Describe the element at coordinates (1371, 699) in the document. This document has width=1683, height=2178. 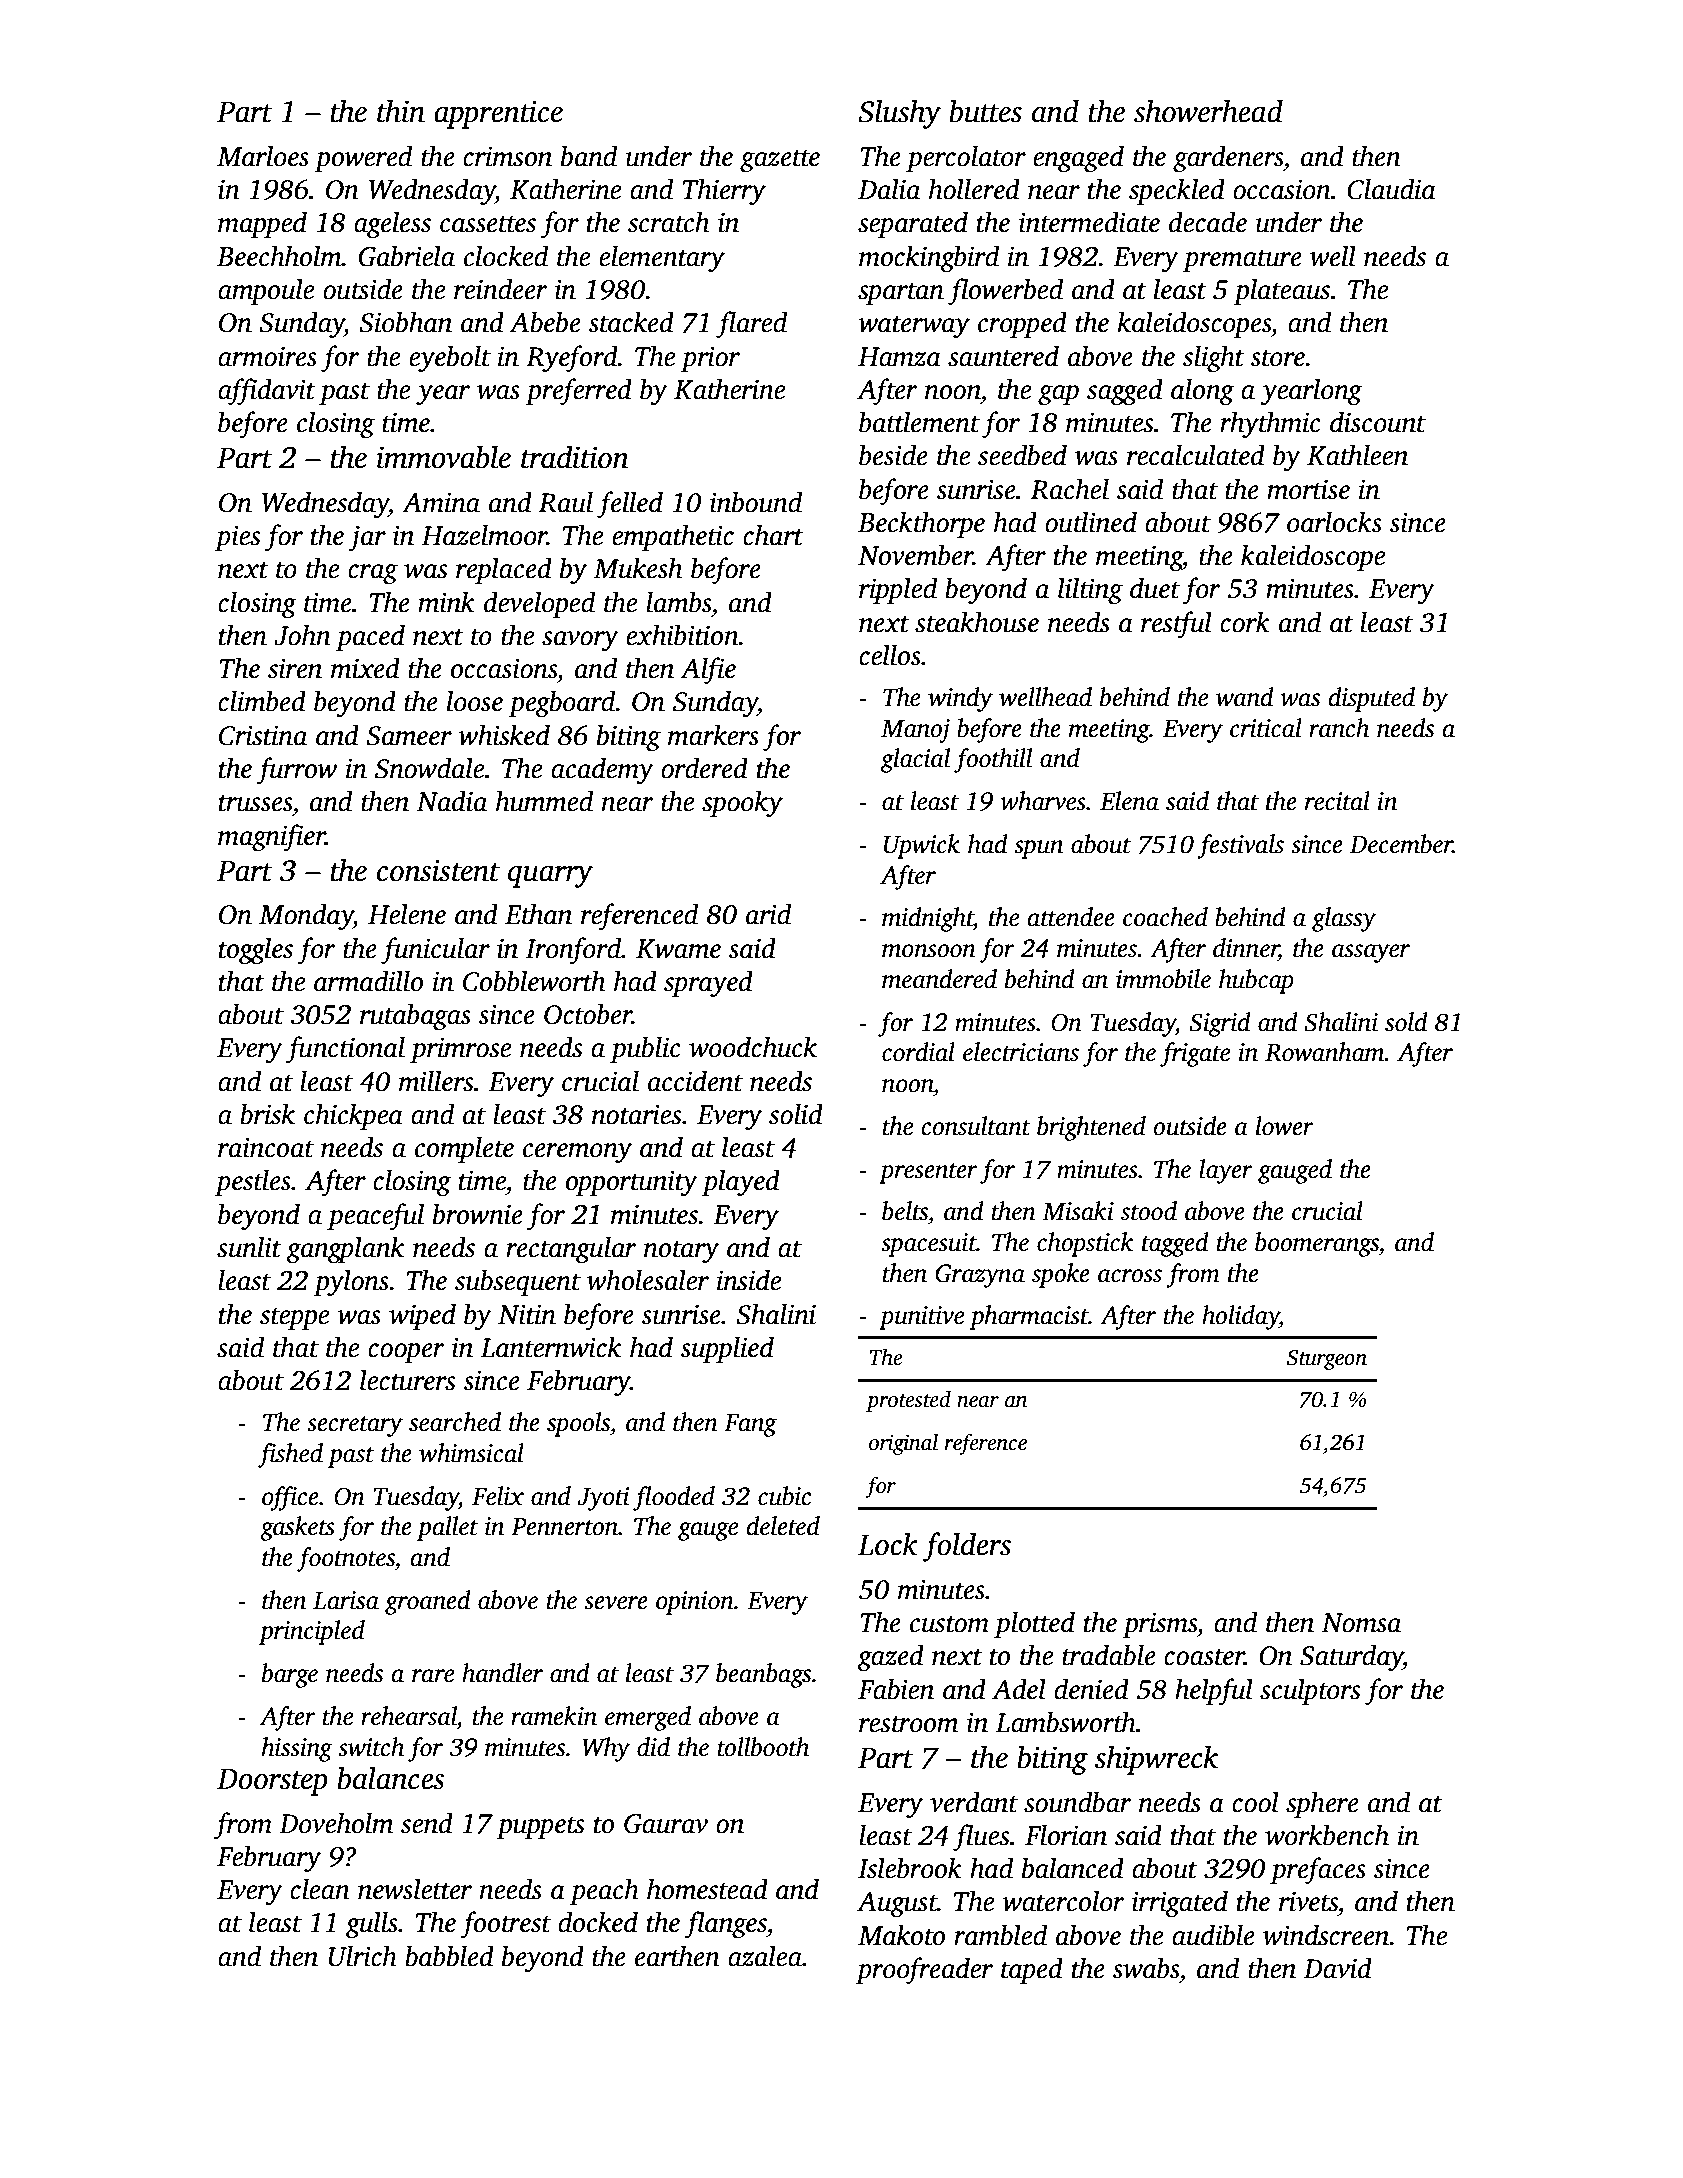
I see `disputed` at that location.
